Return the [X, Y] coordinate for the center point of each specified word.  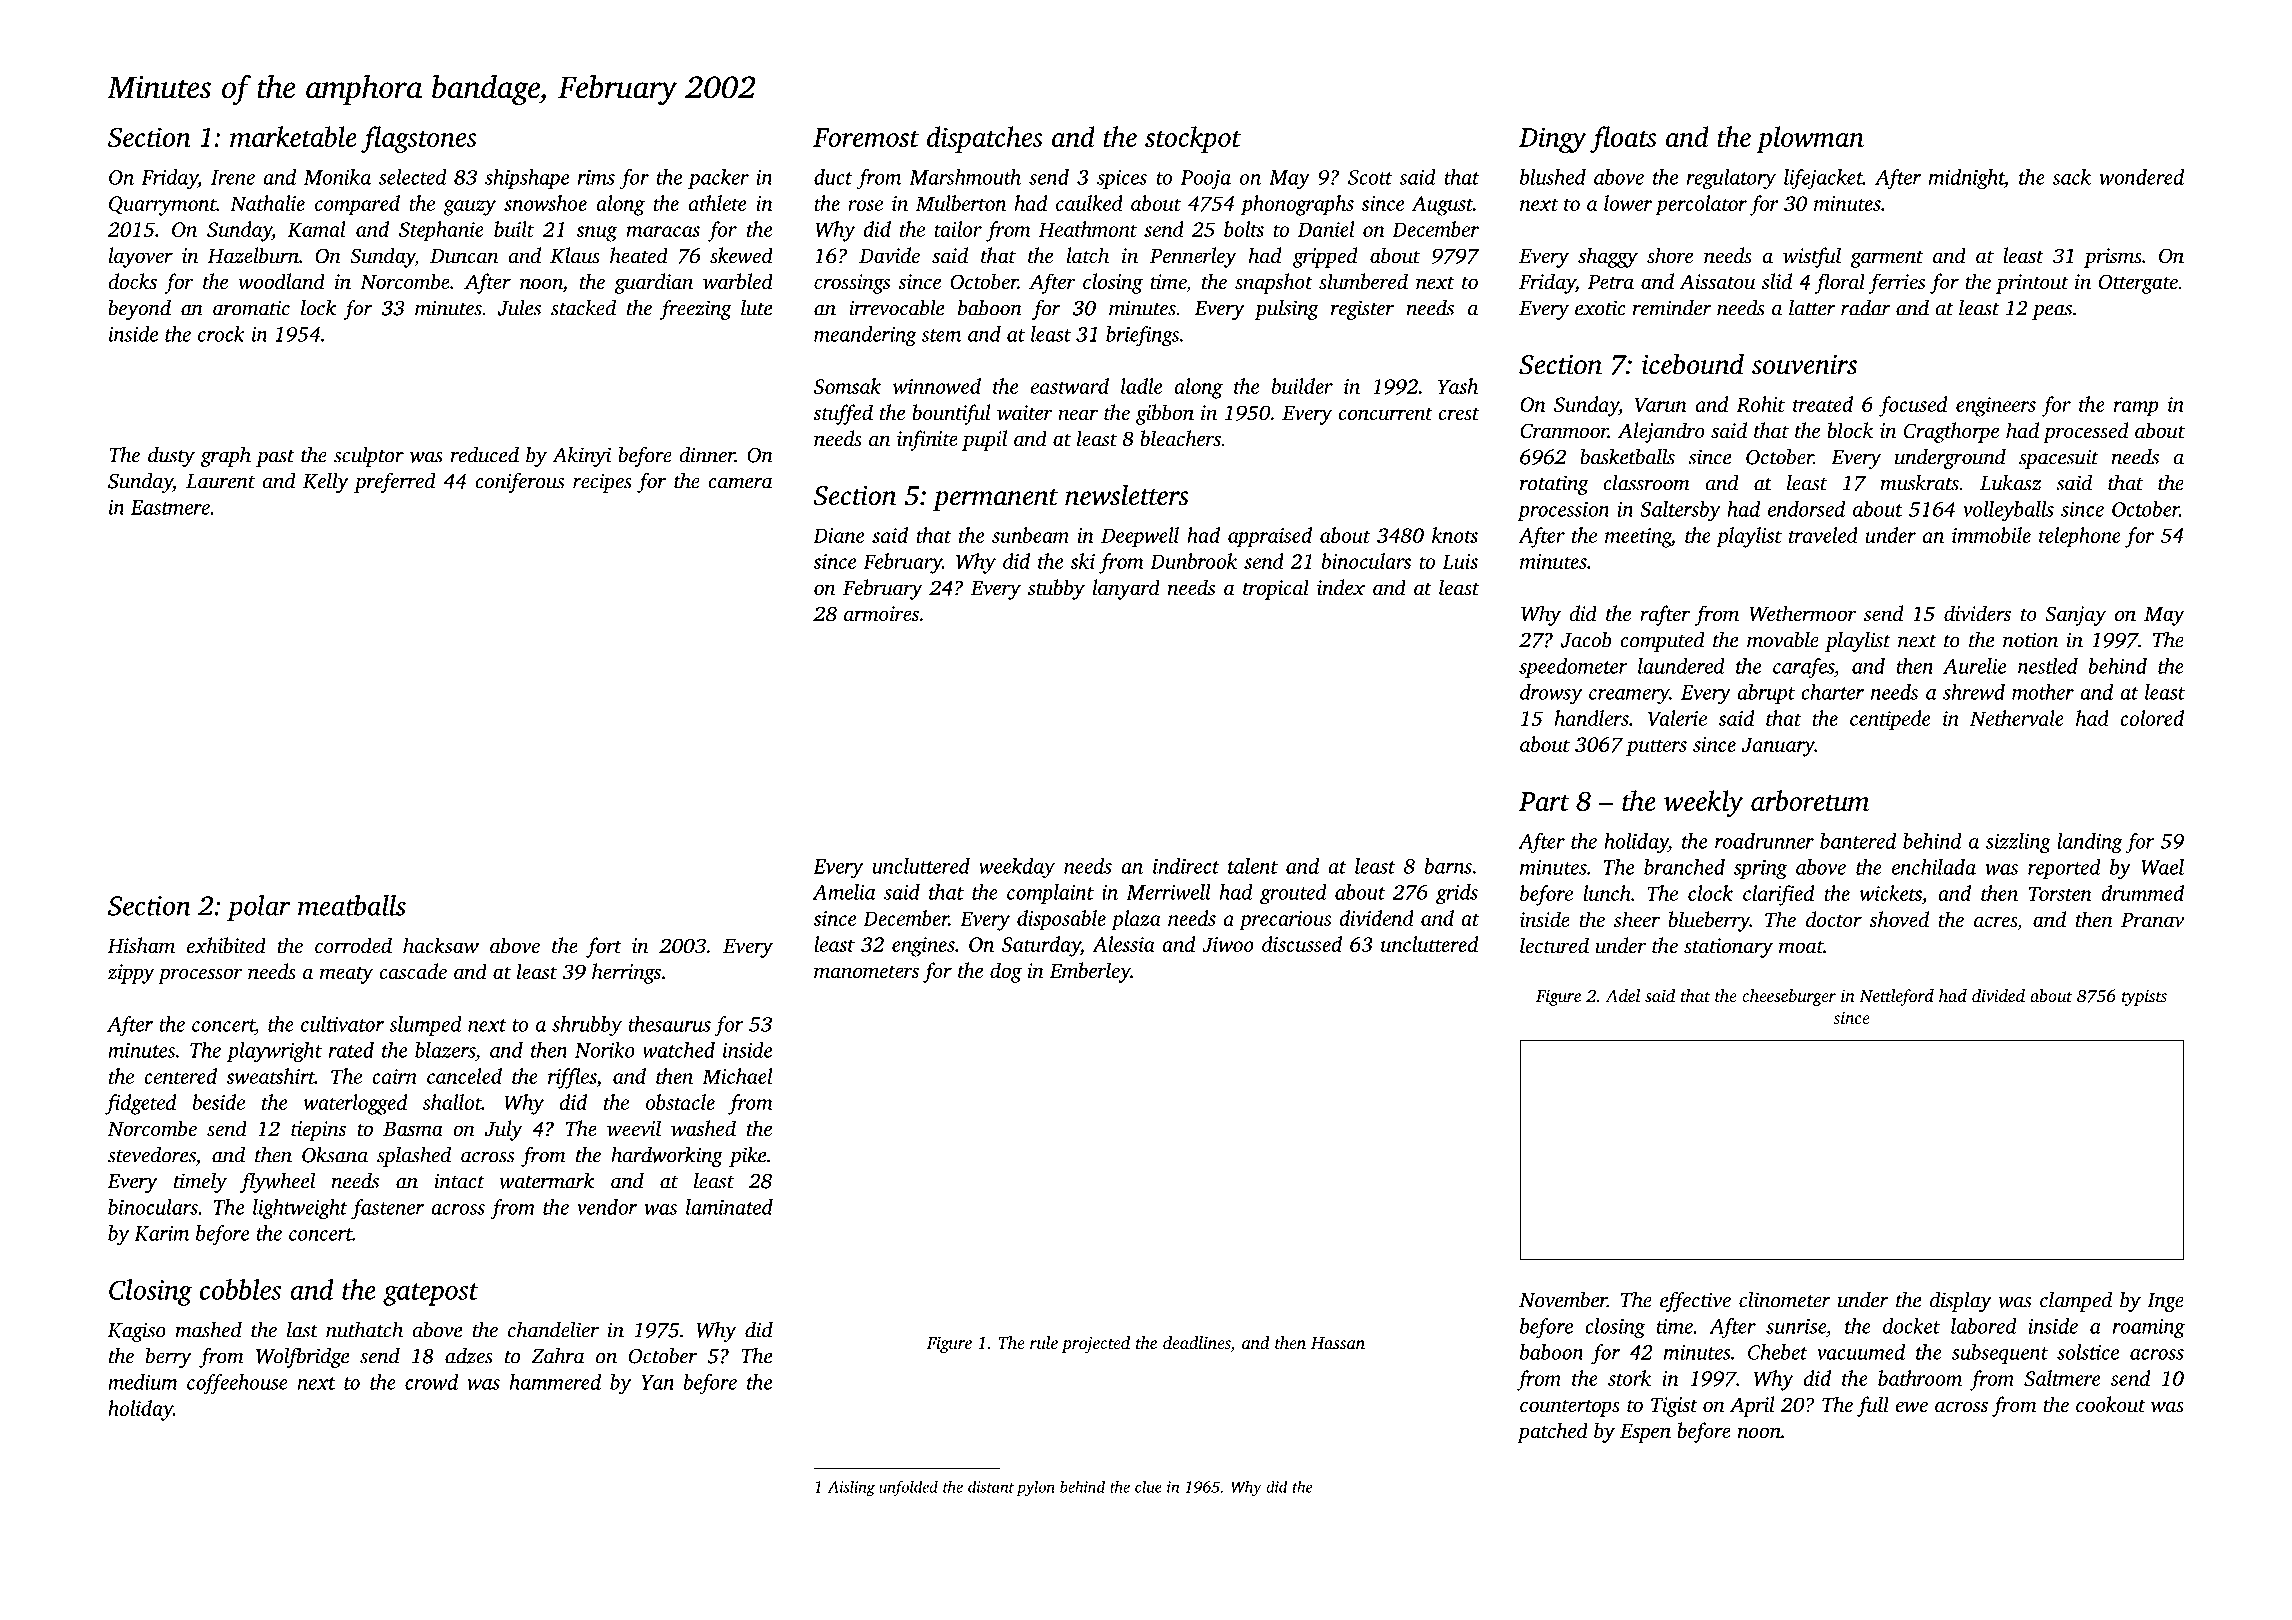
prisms [2113, 258]
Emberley [1090, 972]
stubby [1056, 589]
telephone [2080, 537]
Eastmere [170, 507]
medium [143, 1382]
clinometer [1785, 1299]
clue [1148, 1487]
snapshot [1274, 283]
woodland [281, 281]
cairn [394, 1076]
